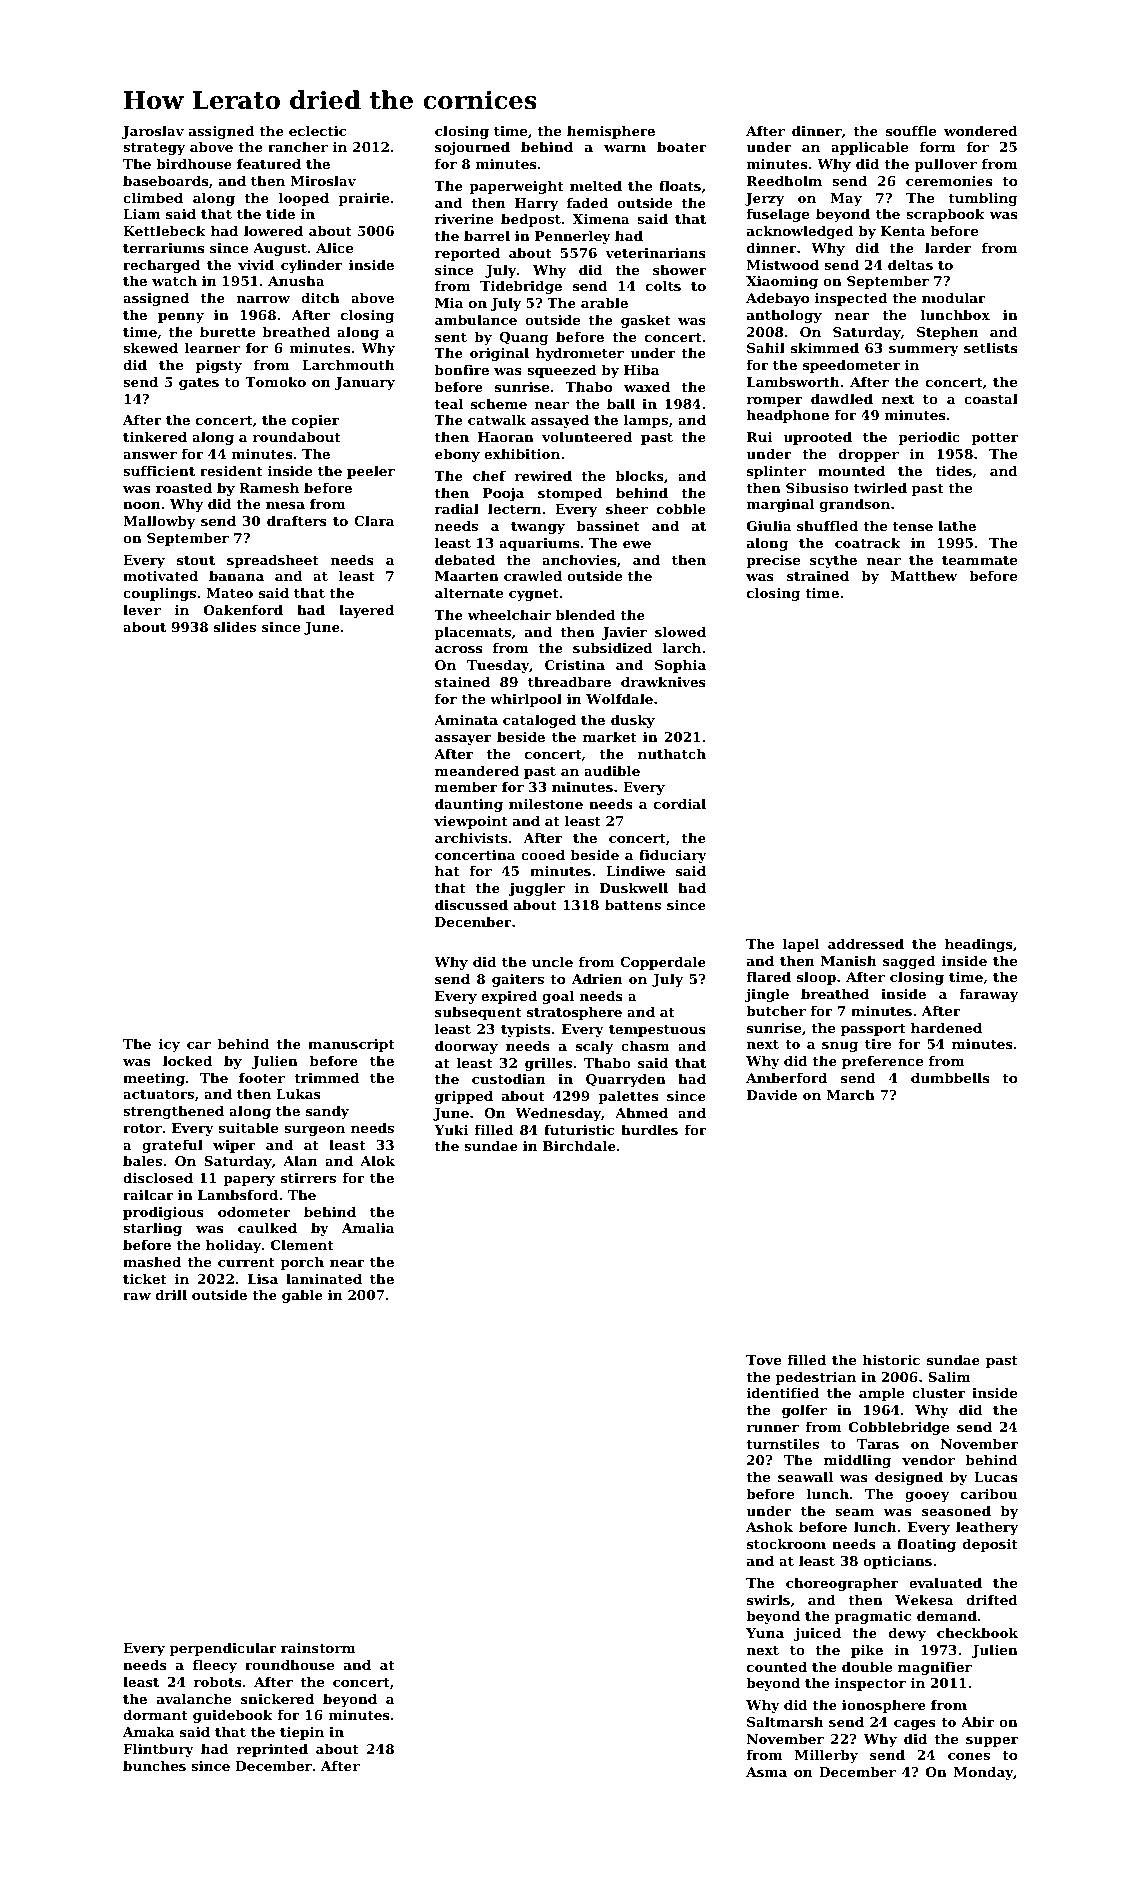 This page has height=1879, width=1141. What do you see at coordinates (472, 148) in the page?
I see `sojourned` at bounding box center [472, 148].
